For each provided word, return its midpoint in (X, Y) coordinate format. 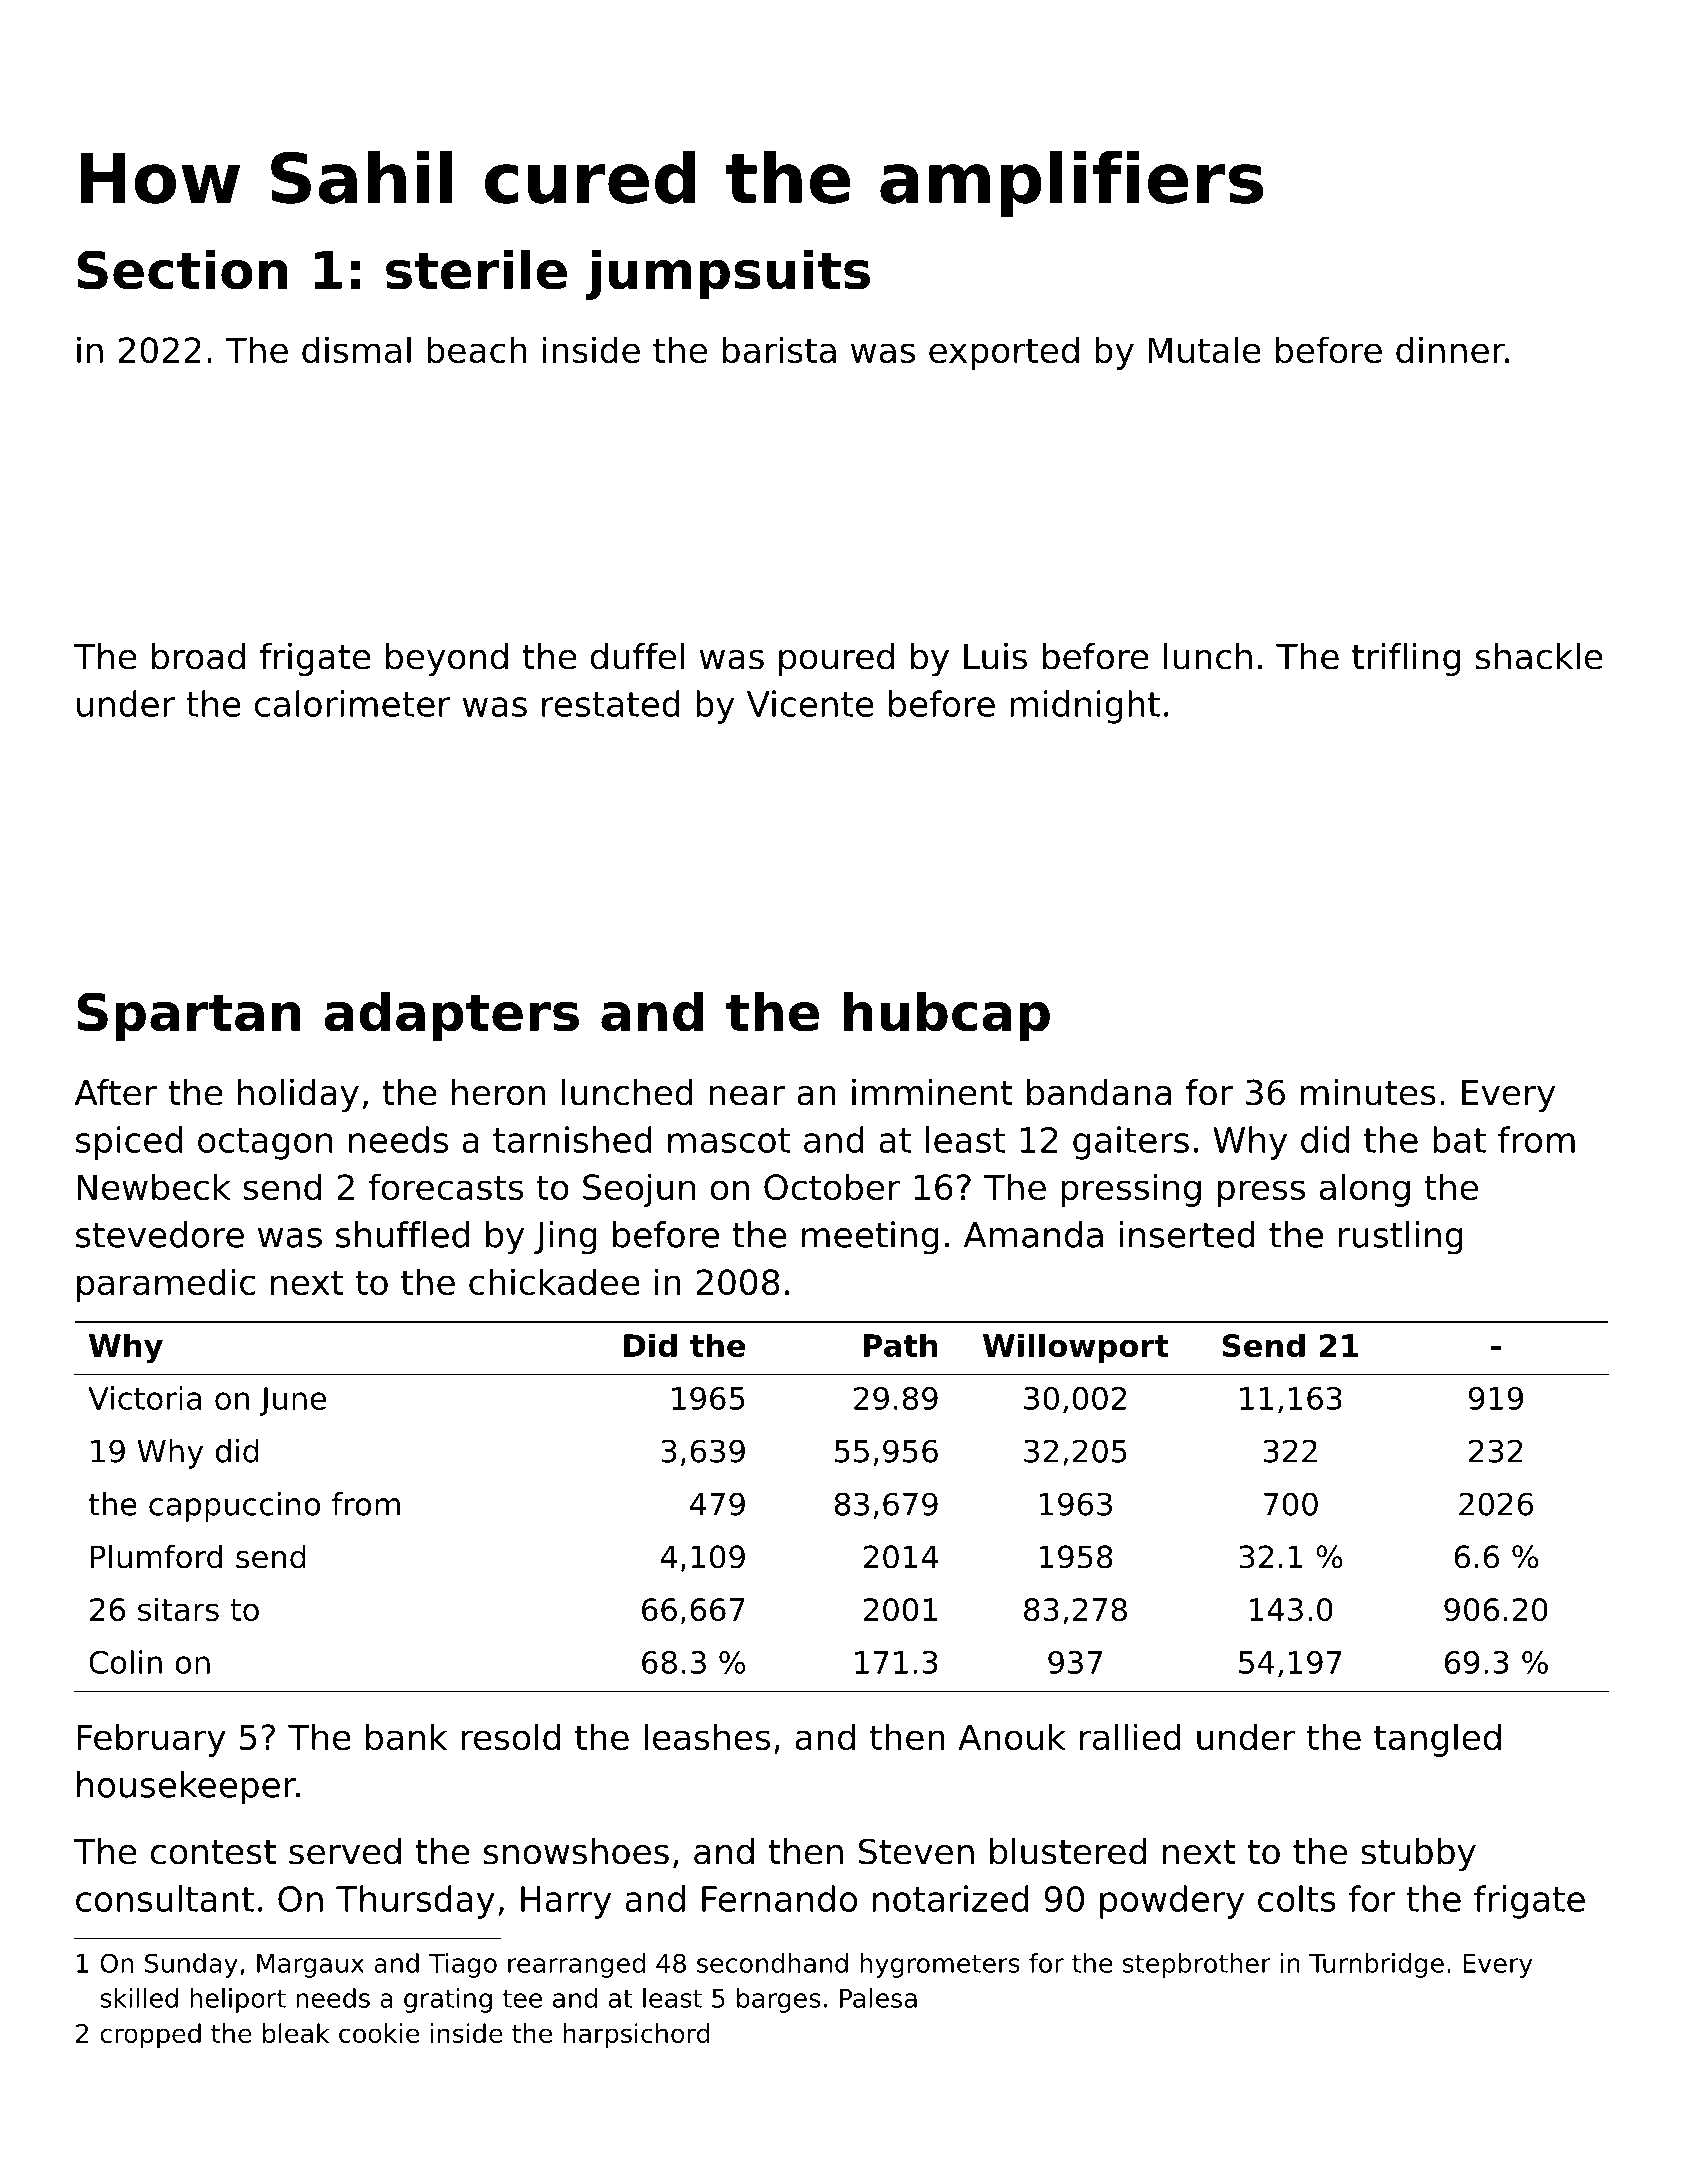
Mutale (1205, 349)
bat (1459, 1139)
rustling (1401, 1238)
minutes (1368, 1092)
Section (182, 269)
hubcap (947, 1016)
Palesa (878, 1998)
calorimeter (353, 703)
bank (406, 1736)
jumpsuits (728, 274)
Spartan (189, 1017)
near (747, 1096)
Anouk (1012, 1736)
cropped (150, 2035)
